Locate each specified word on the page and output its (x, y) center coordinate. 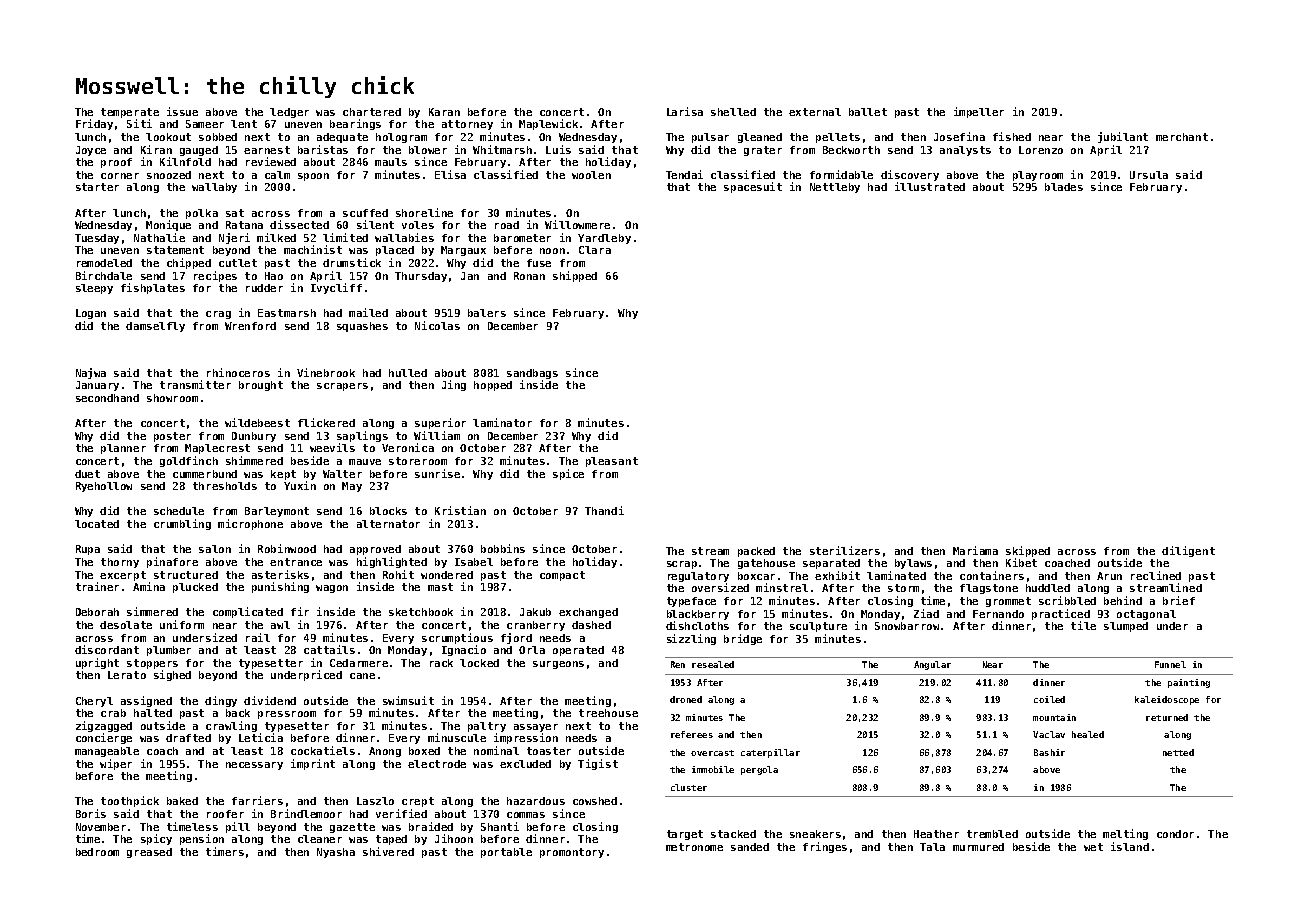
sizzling (691, 639)
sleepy (94, 289)
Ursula (1149, 175)
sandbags (532, 374)
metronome (694, 847)
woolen (591, 175)
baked (182, 801)
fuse (539, 263)
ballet (868, 112)
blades (1064, 187)
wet (1093, 847)
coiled (1049, 699)
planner (123, 449)
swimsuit (408, 700)
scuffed (365, 213)
